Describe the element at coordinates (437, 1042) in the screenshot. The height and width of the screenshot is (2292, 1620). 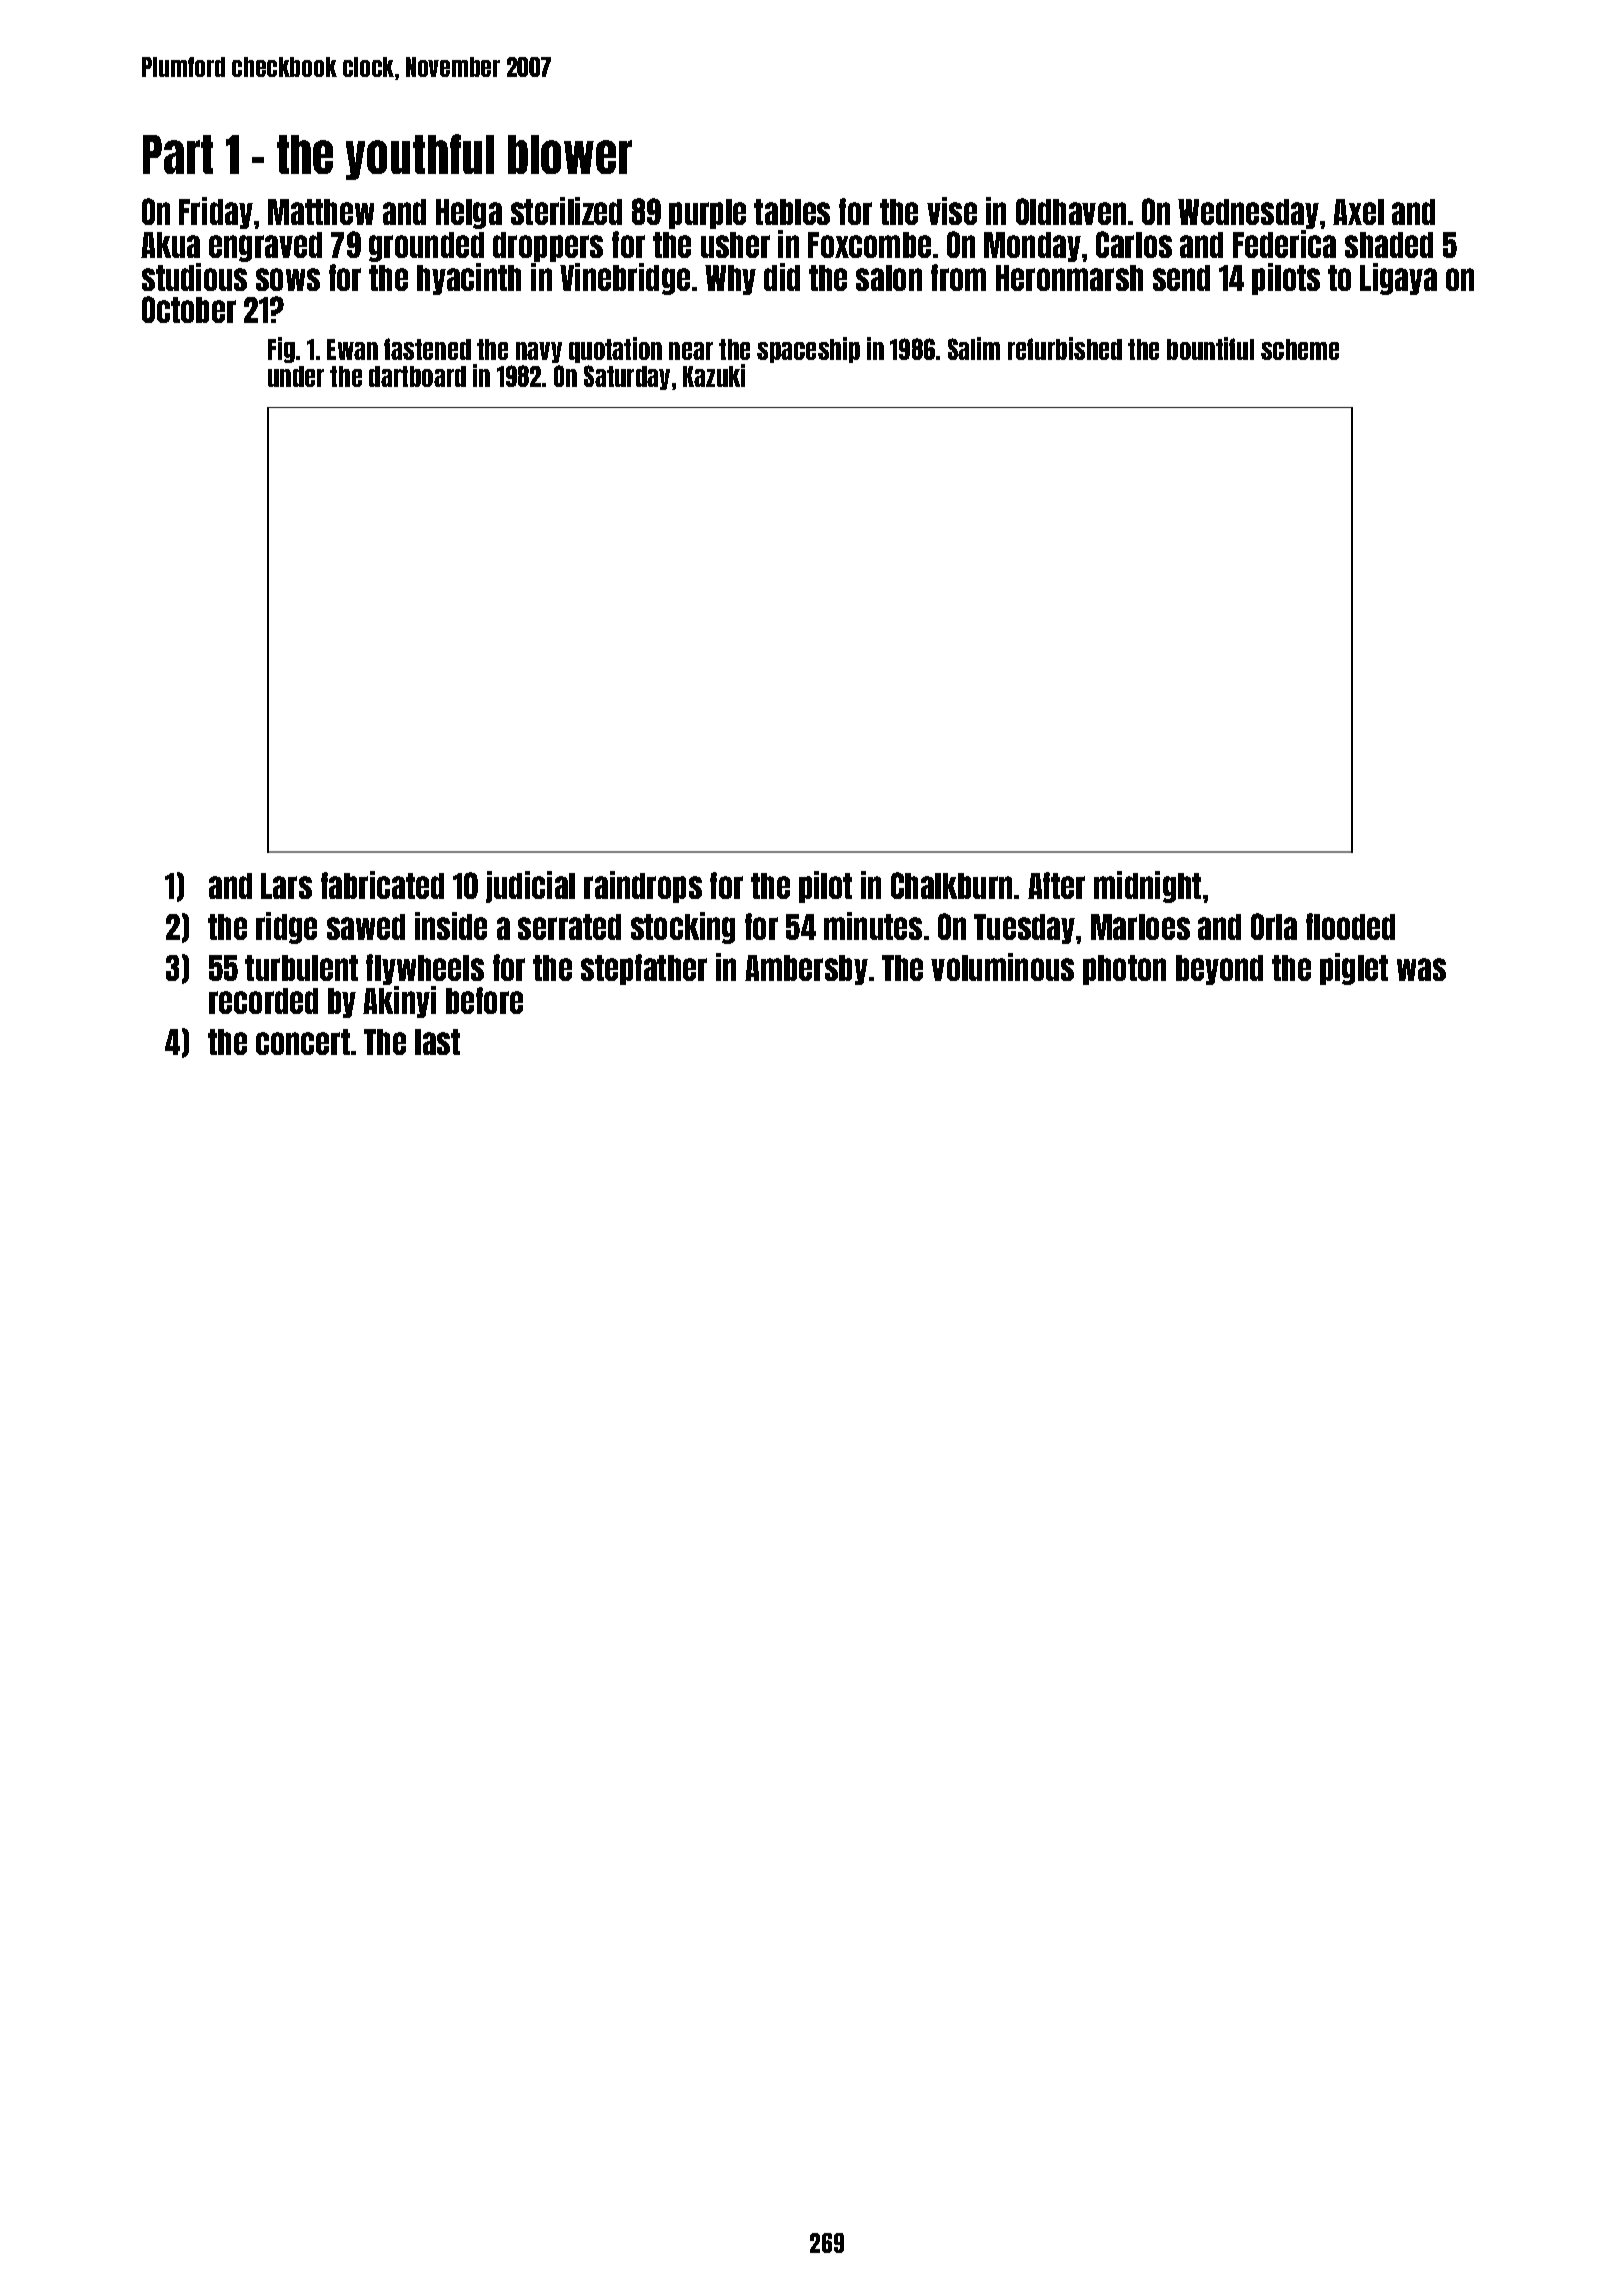
I see `last` at that location.
